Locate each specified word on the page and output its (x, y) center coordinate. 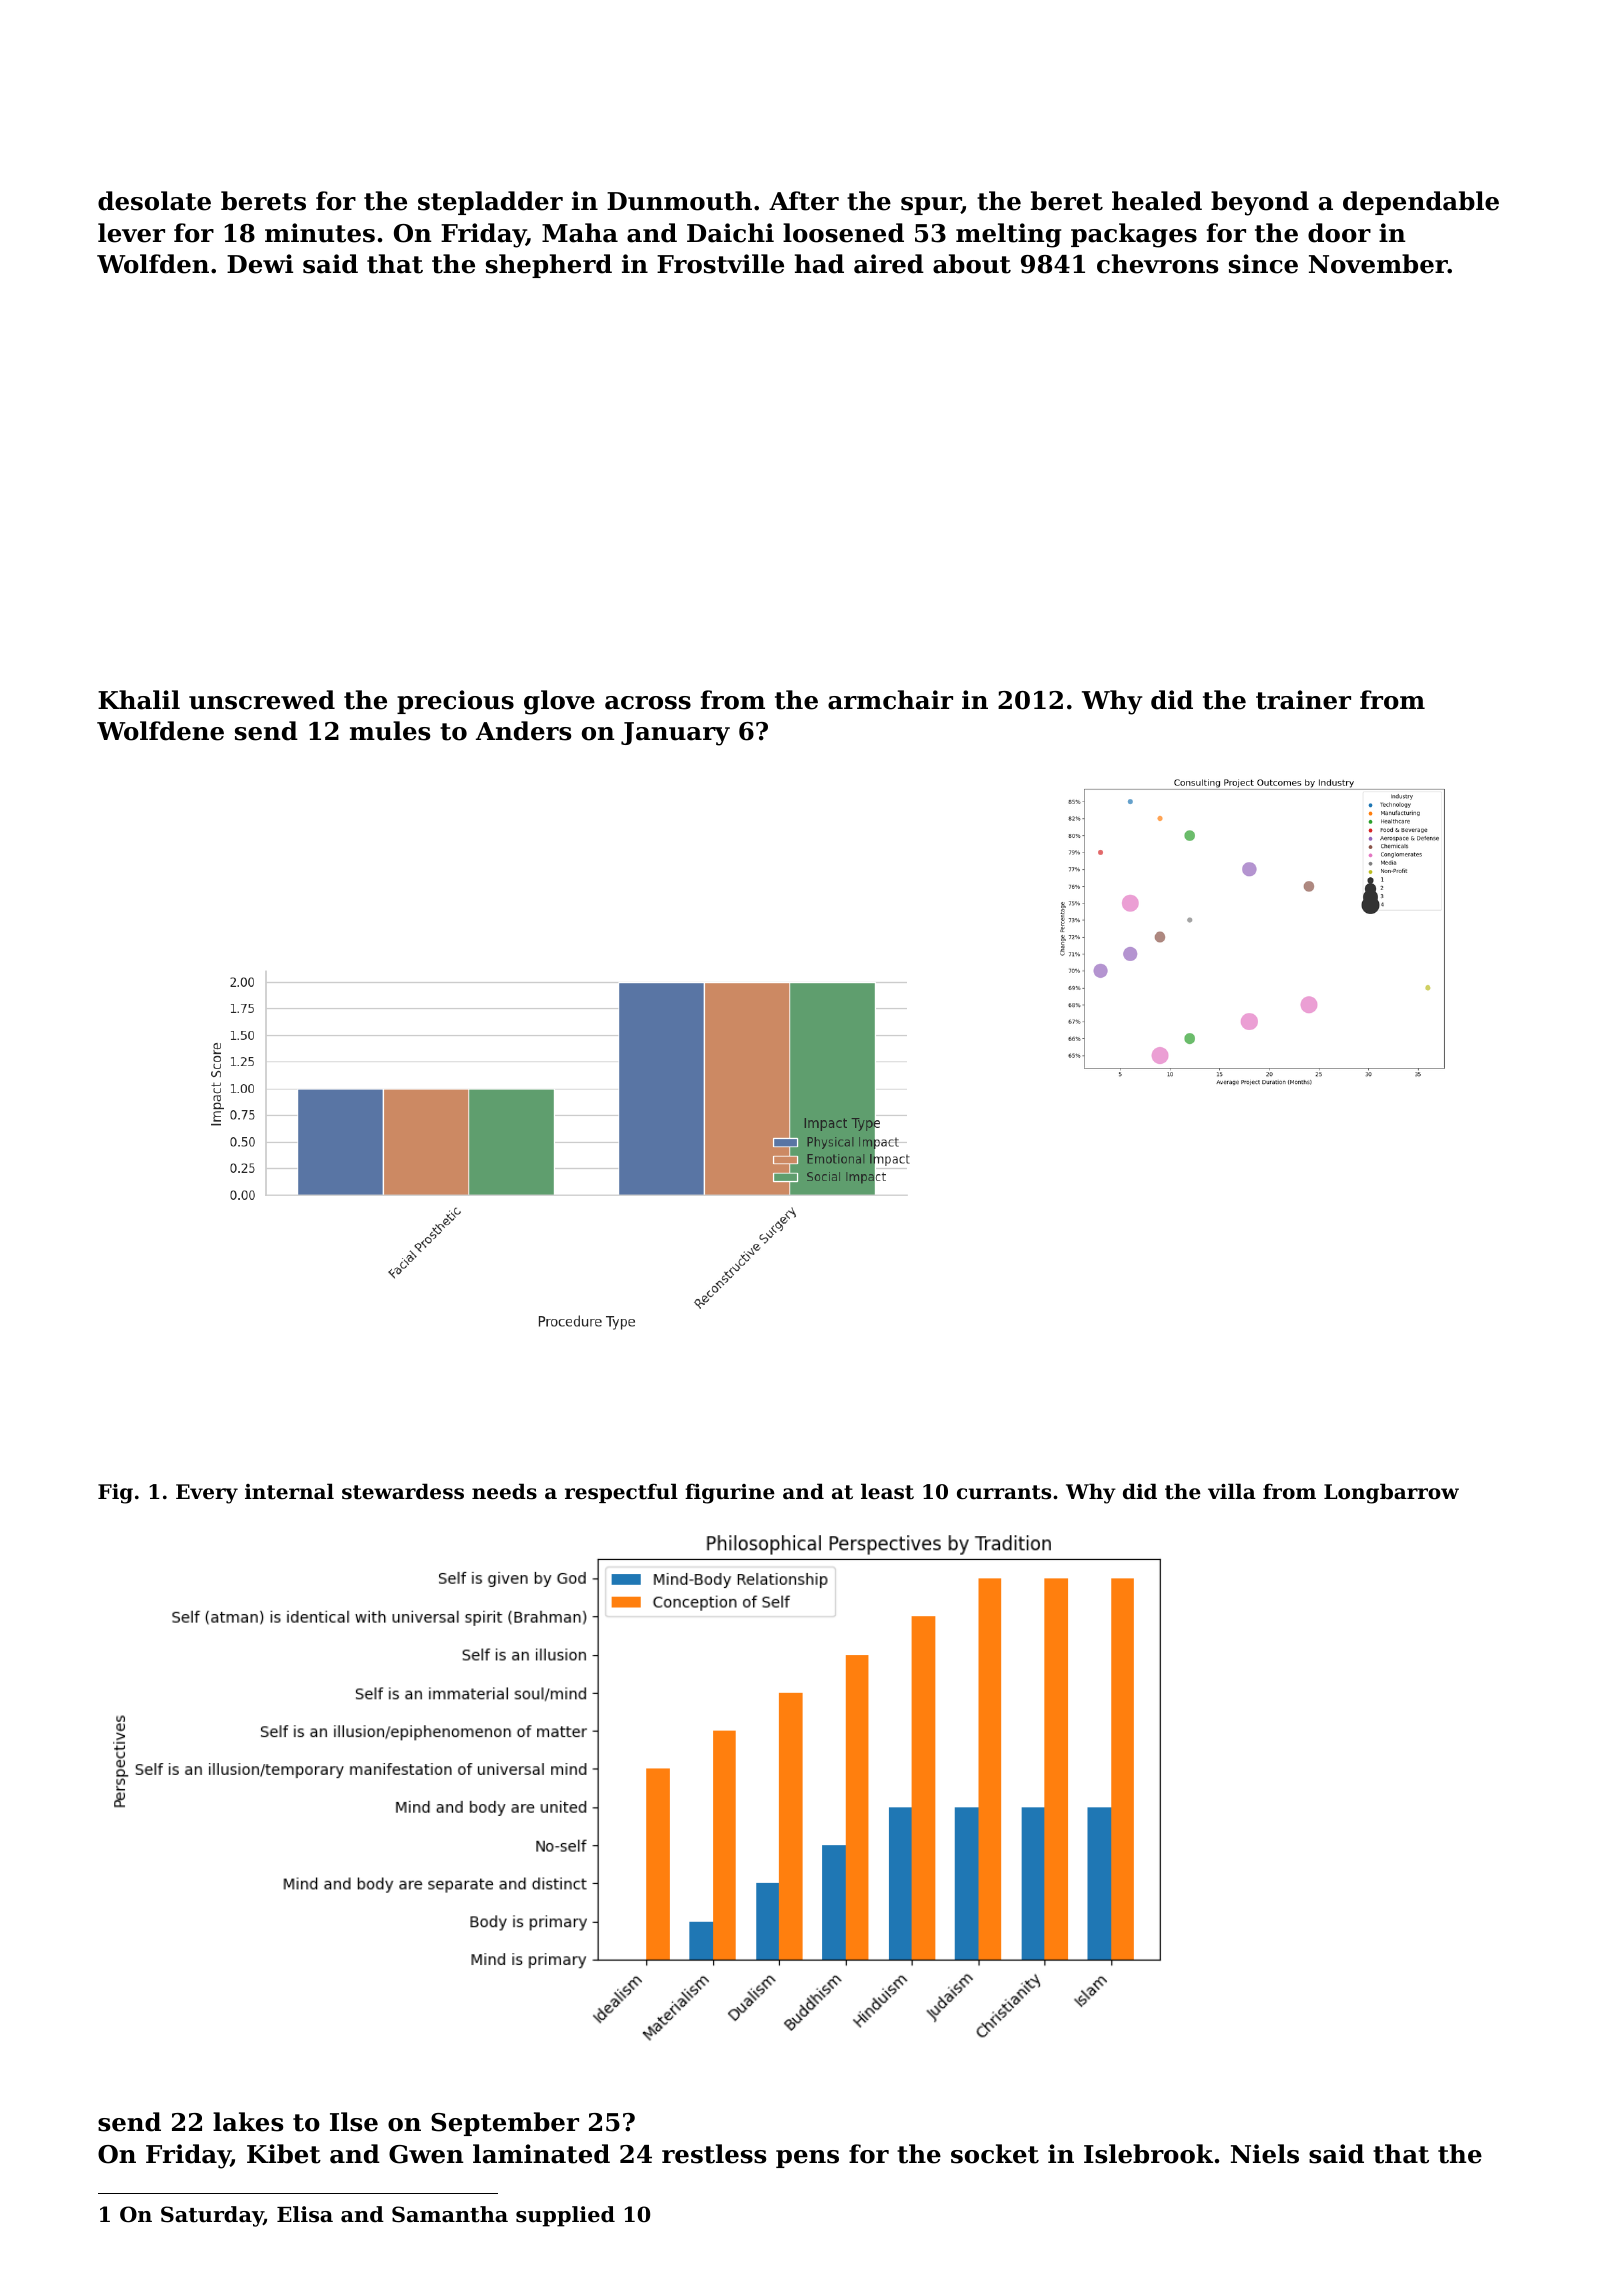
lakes (248, 2122)
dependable (1421, 203)
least (887, 1491)
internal (289, 1491)
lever (131, 233)
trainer (1303, 700)
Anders (523, 731)
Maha (580, 233)
